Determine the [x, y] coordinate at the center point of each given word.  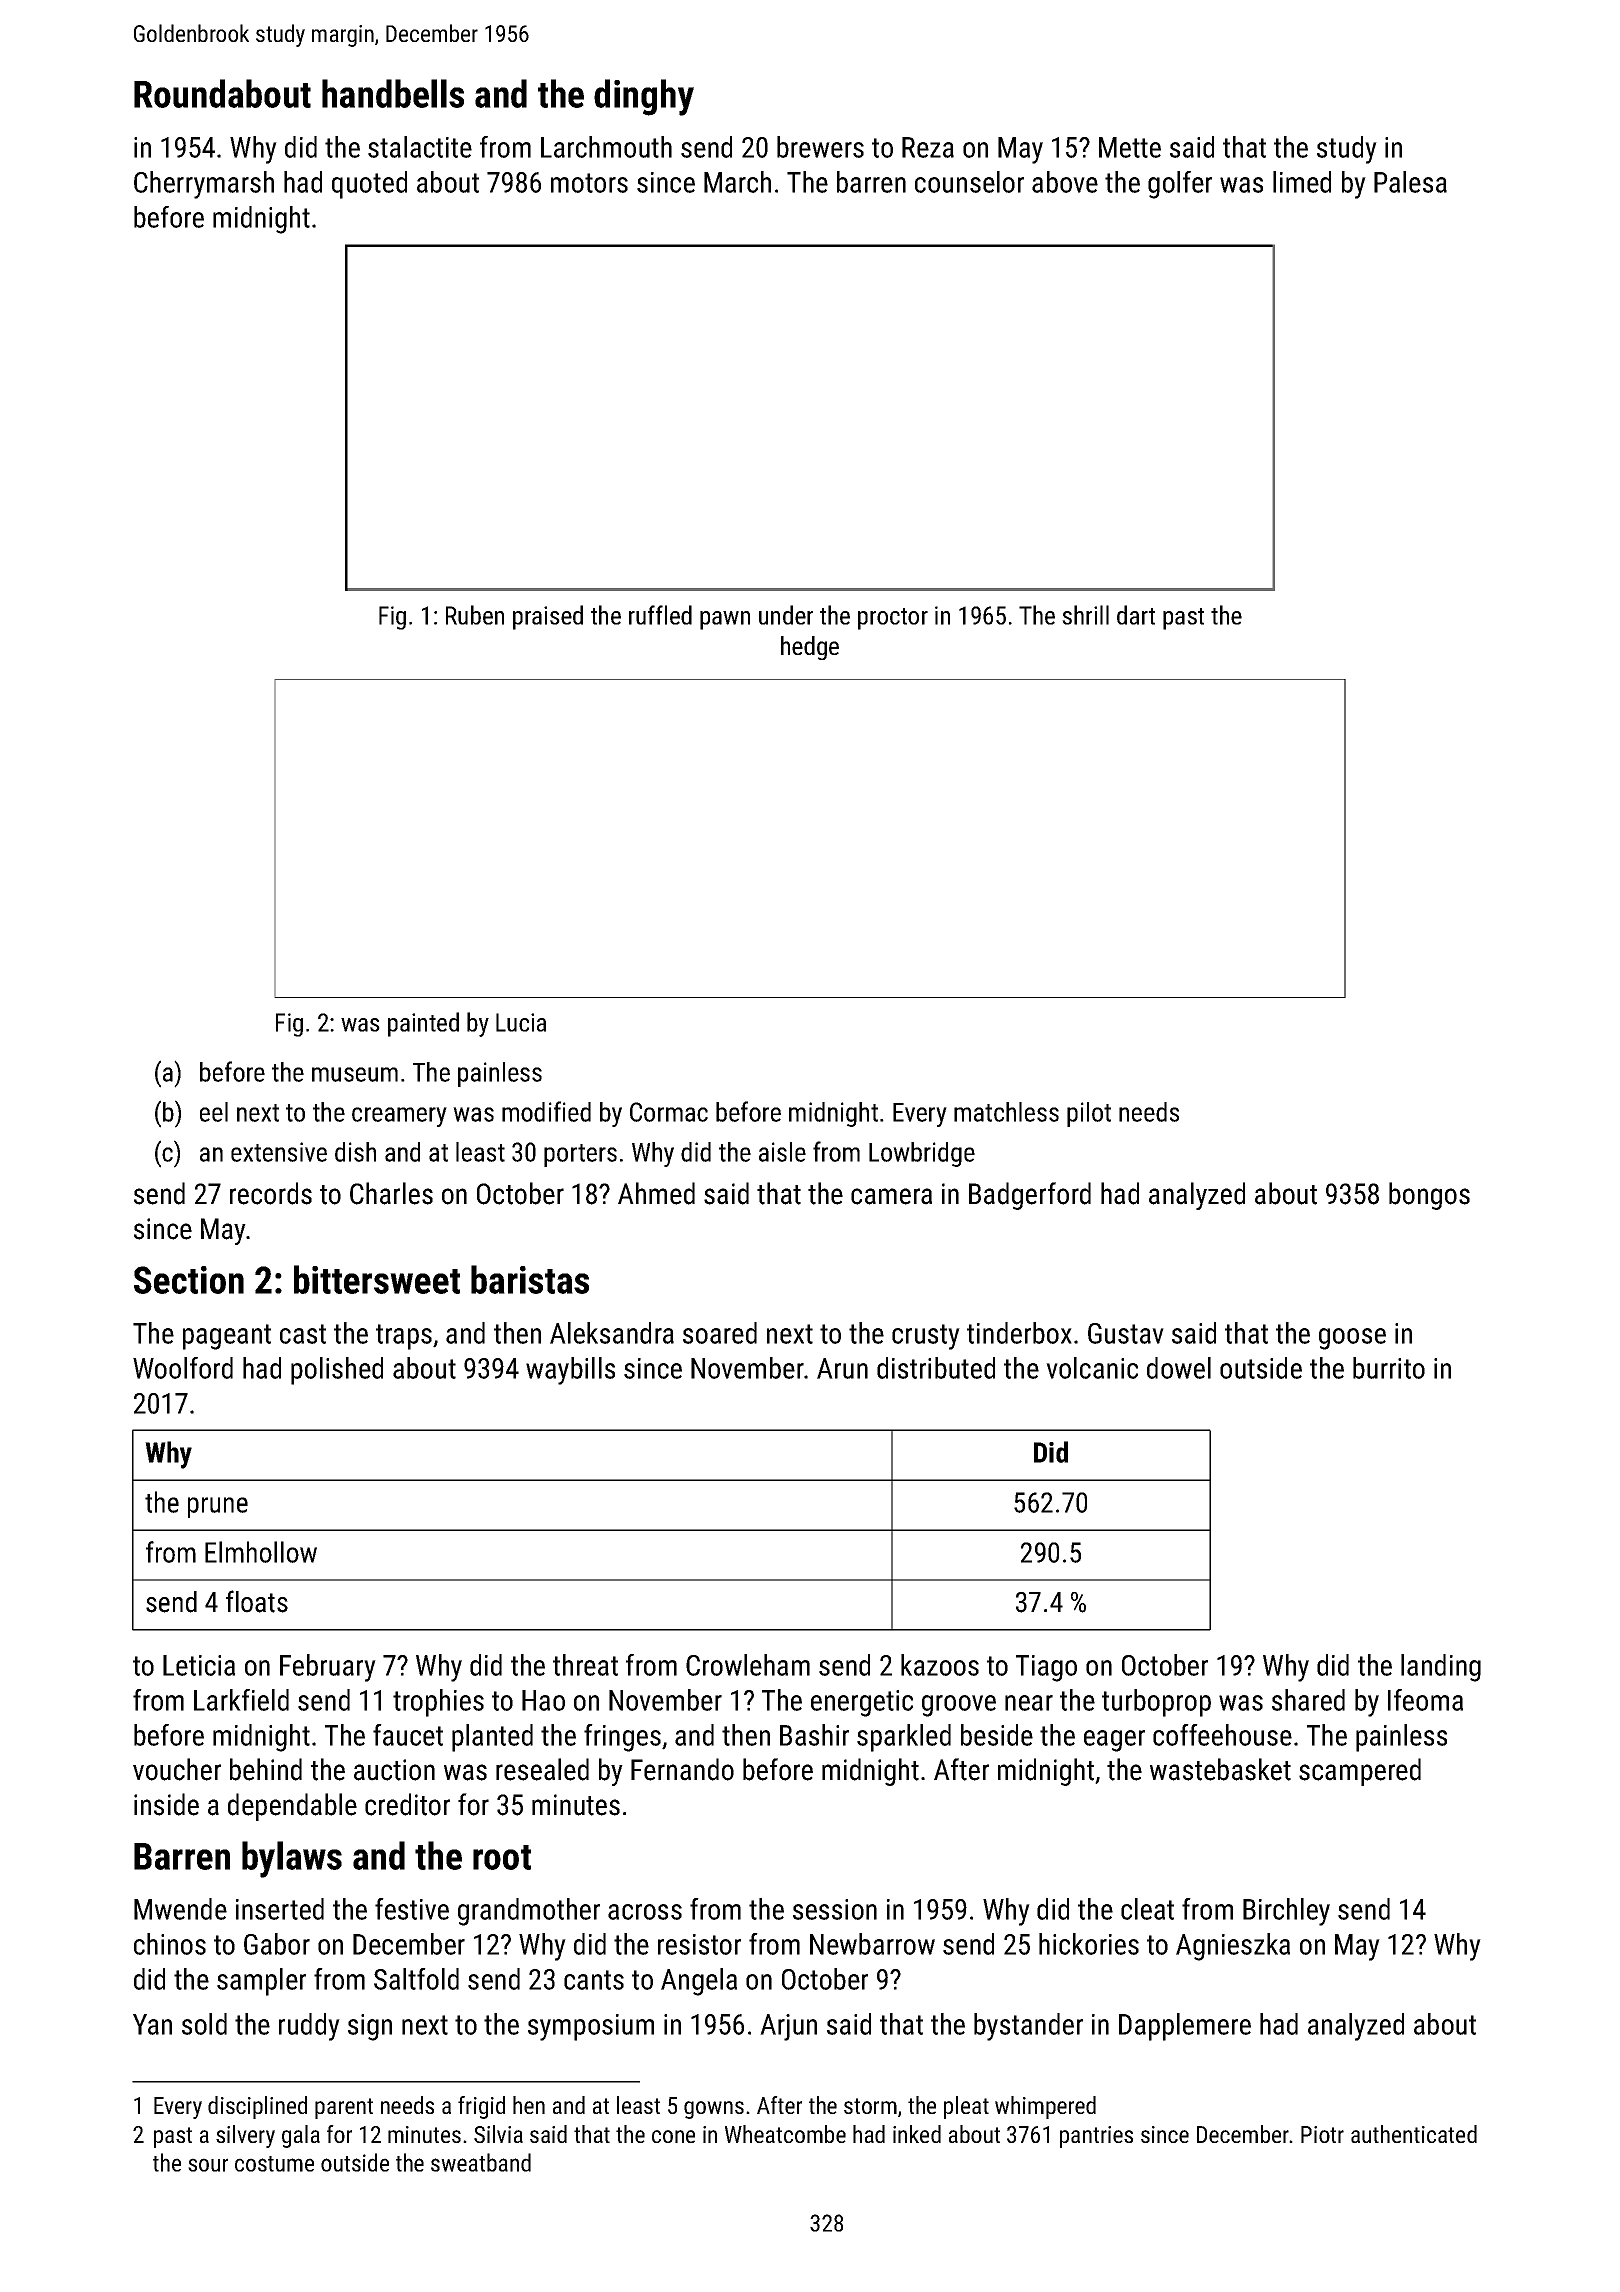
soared [720, 1333]
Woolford [183, 1368]
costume [274, 2164]
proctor [893, 619]
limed [1302, 182]
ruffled [660, 615]
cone [673, 2136]
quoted [369, 185]
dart [1136, 615]
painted [423, 1024]
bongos [1429, 1196]
